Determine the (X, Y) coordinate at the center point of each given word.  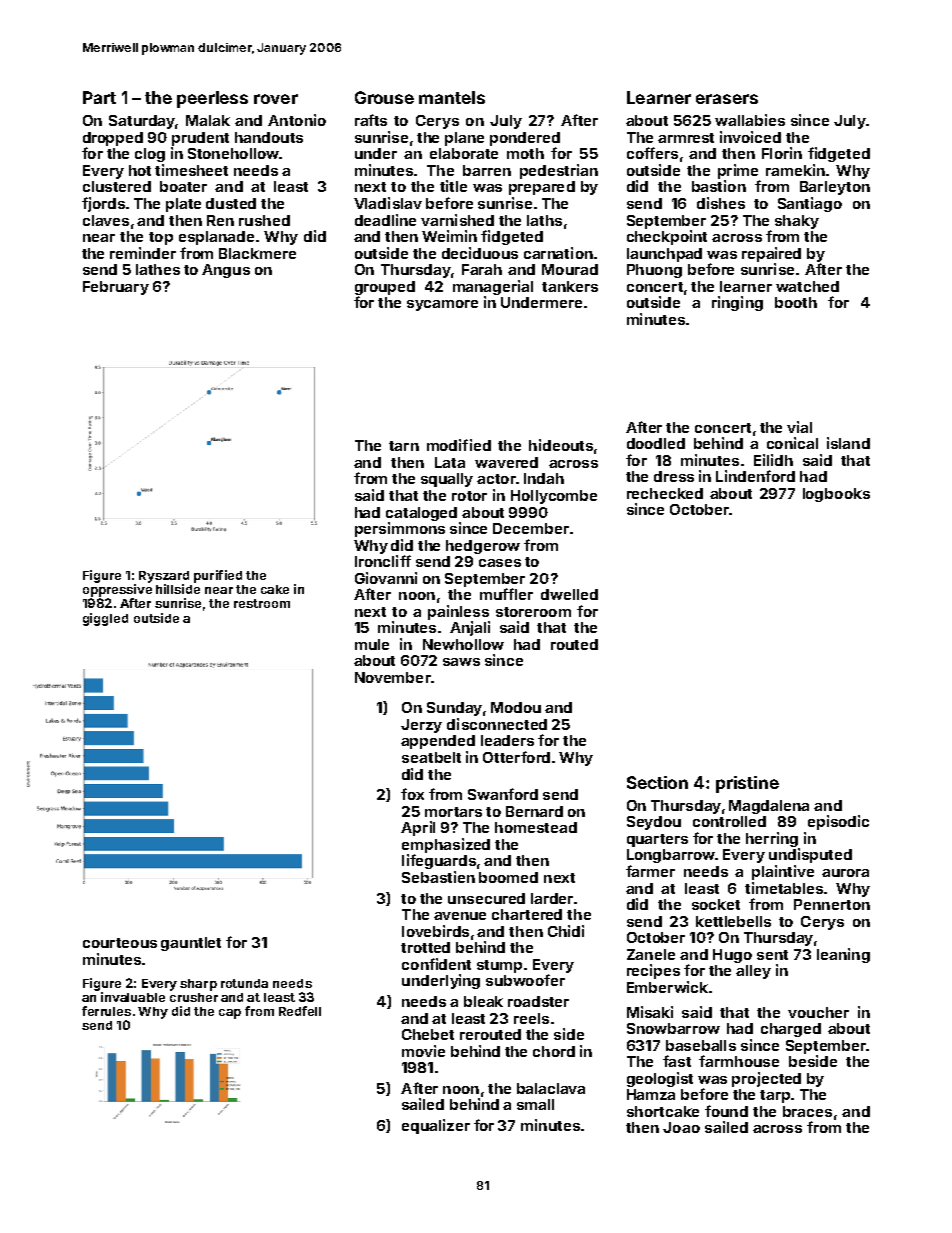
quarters (657, 840)
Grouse (384, 97)
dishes (721, 203)
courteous (120, 943)
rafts (371, 120)
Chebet (428, 1034)
